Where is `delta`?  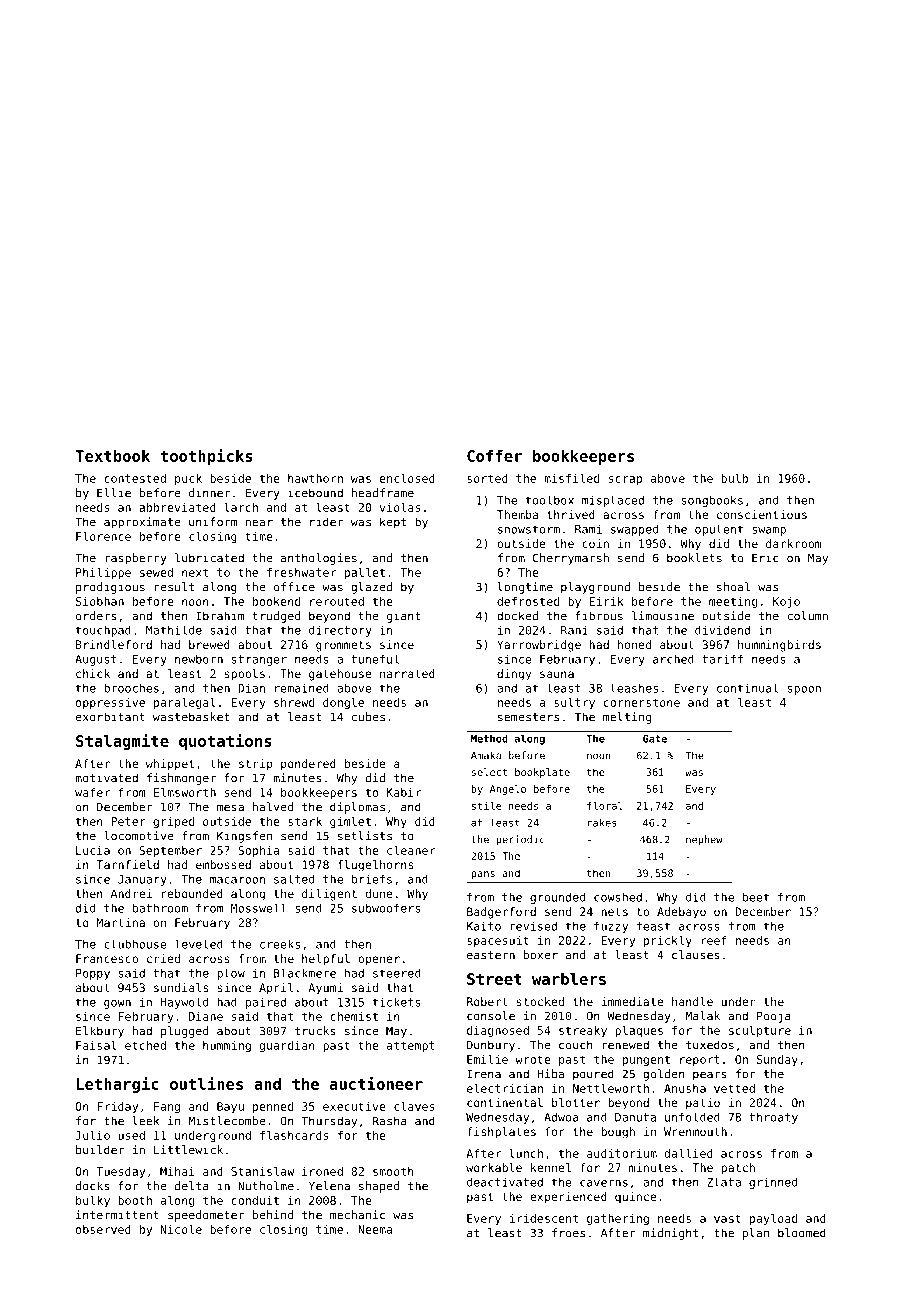
delta is located at coordinates (192, 1186).
